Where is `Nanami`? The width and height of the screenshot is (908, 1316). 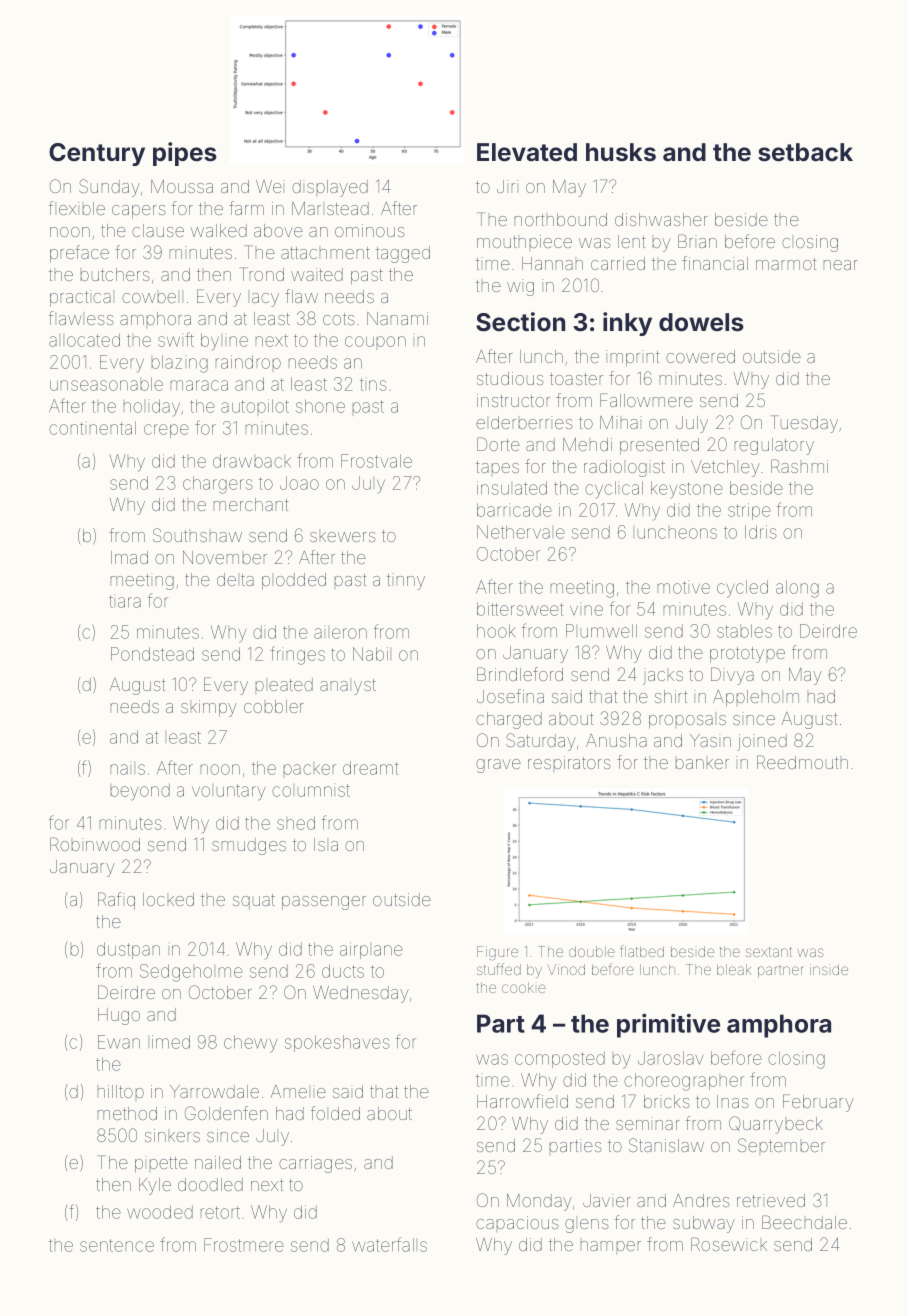 Nanami is located at coordinates (397, 318).
